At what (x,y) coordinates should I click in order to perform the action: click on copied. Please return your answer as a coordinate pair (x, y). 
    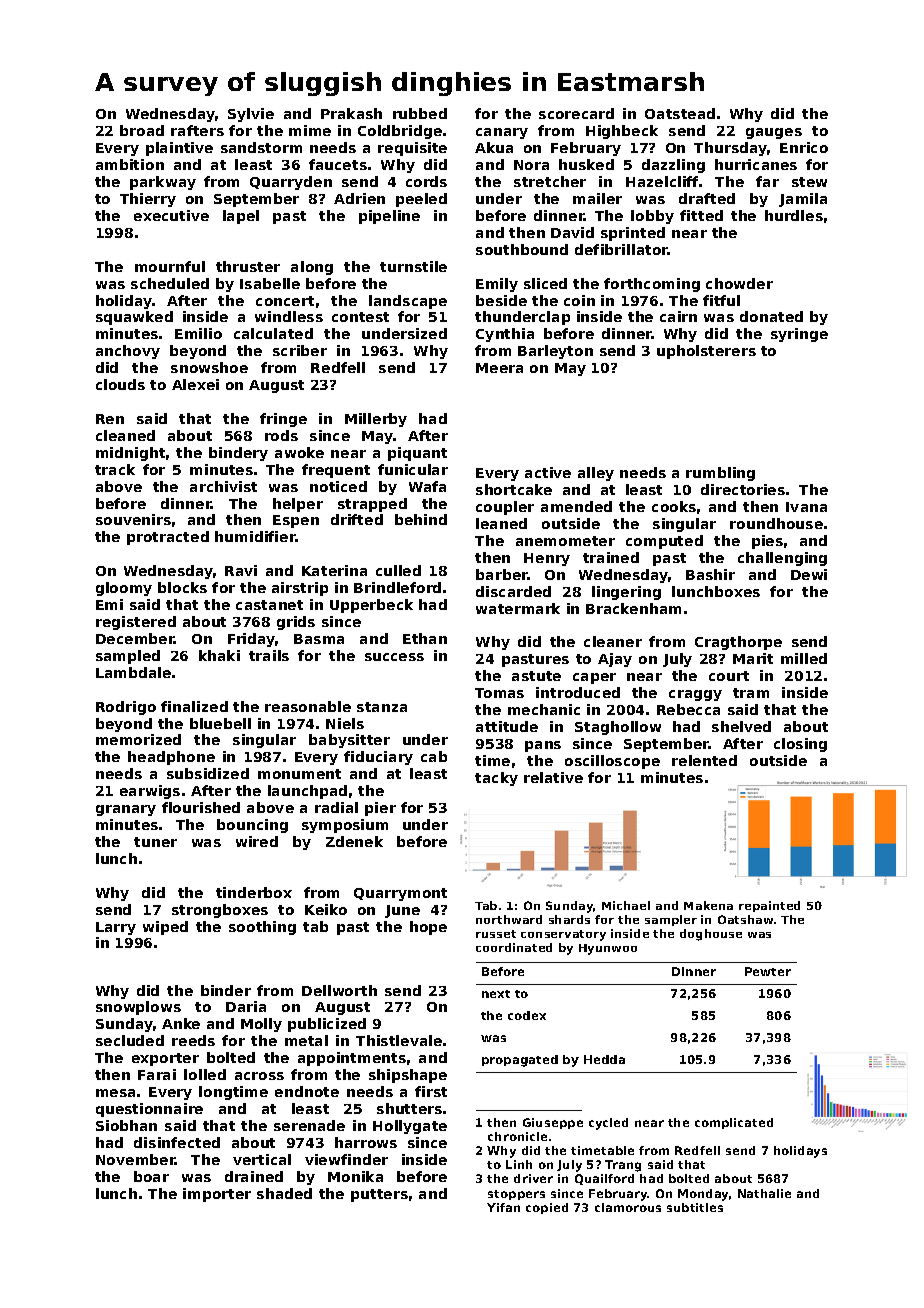
    Looking at the image, I should click on (547, 1208).
